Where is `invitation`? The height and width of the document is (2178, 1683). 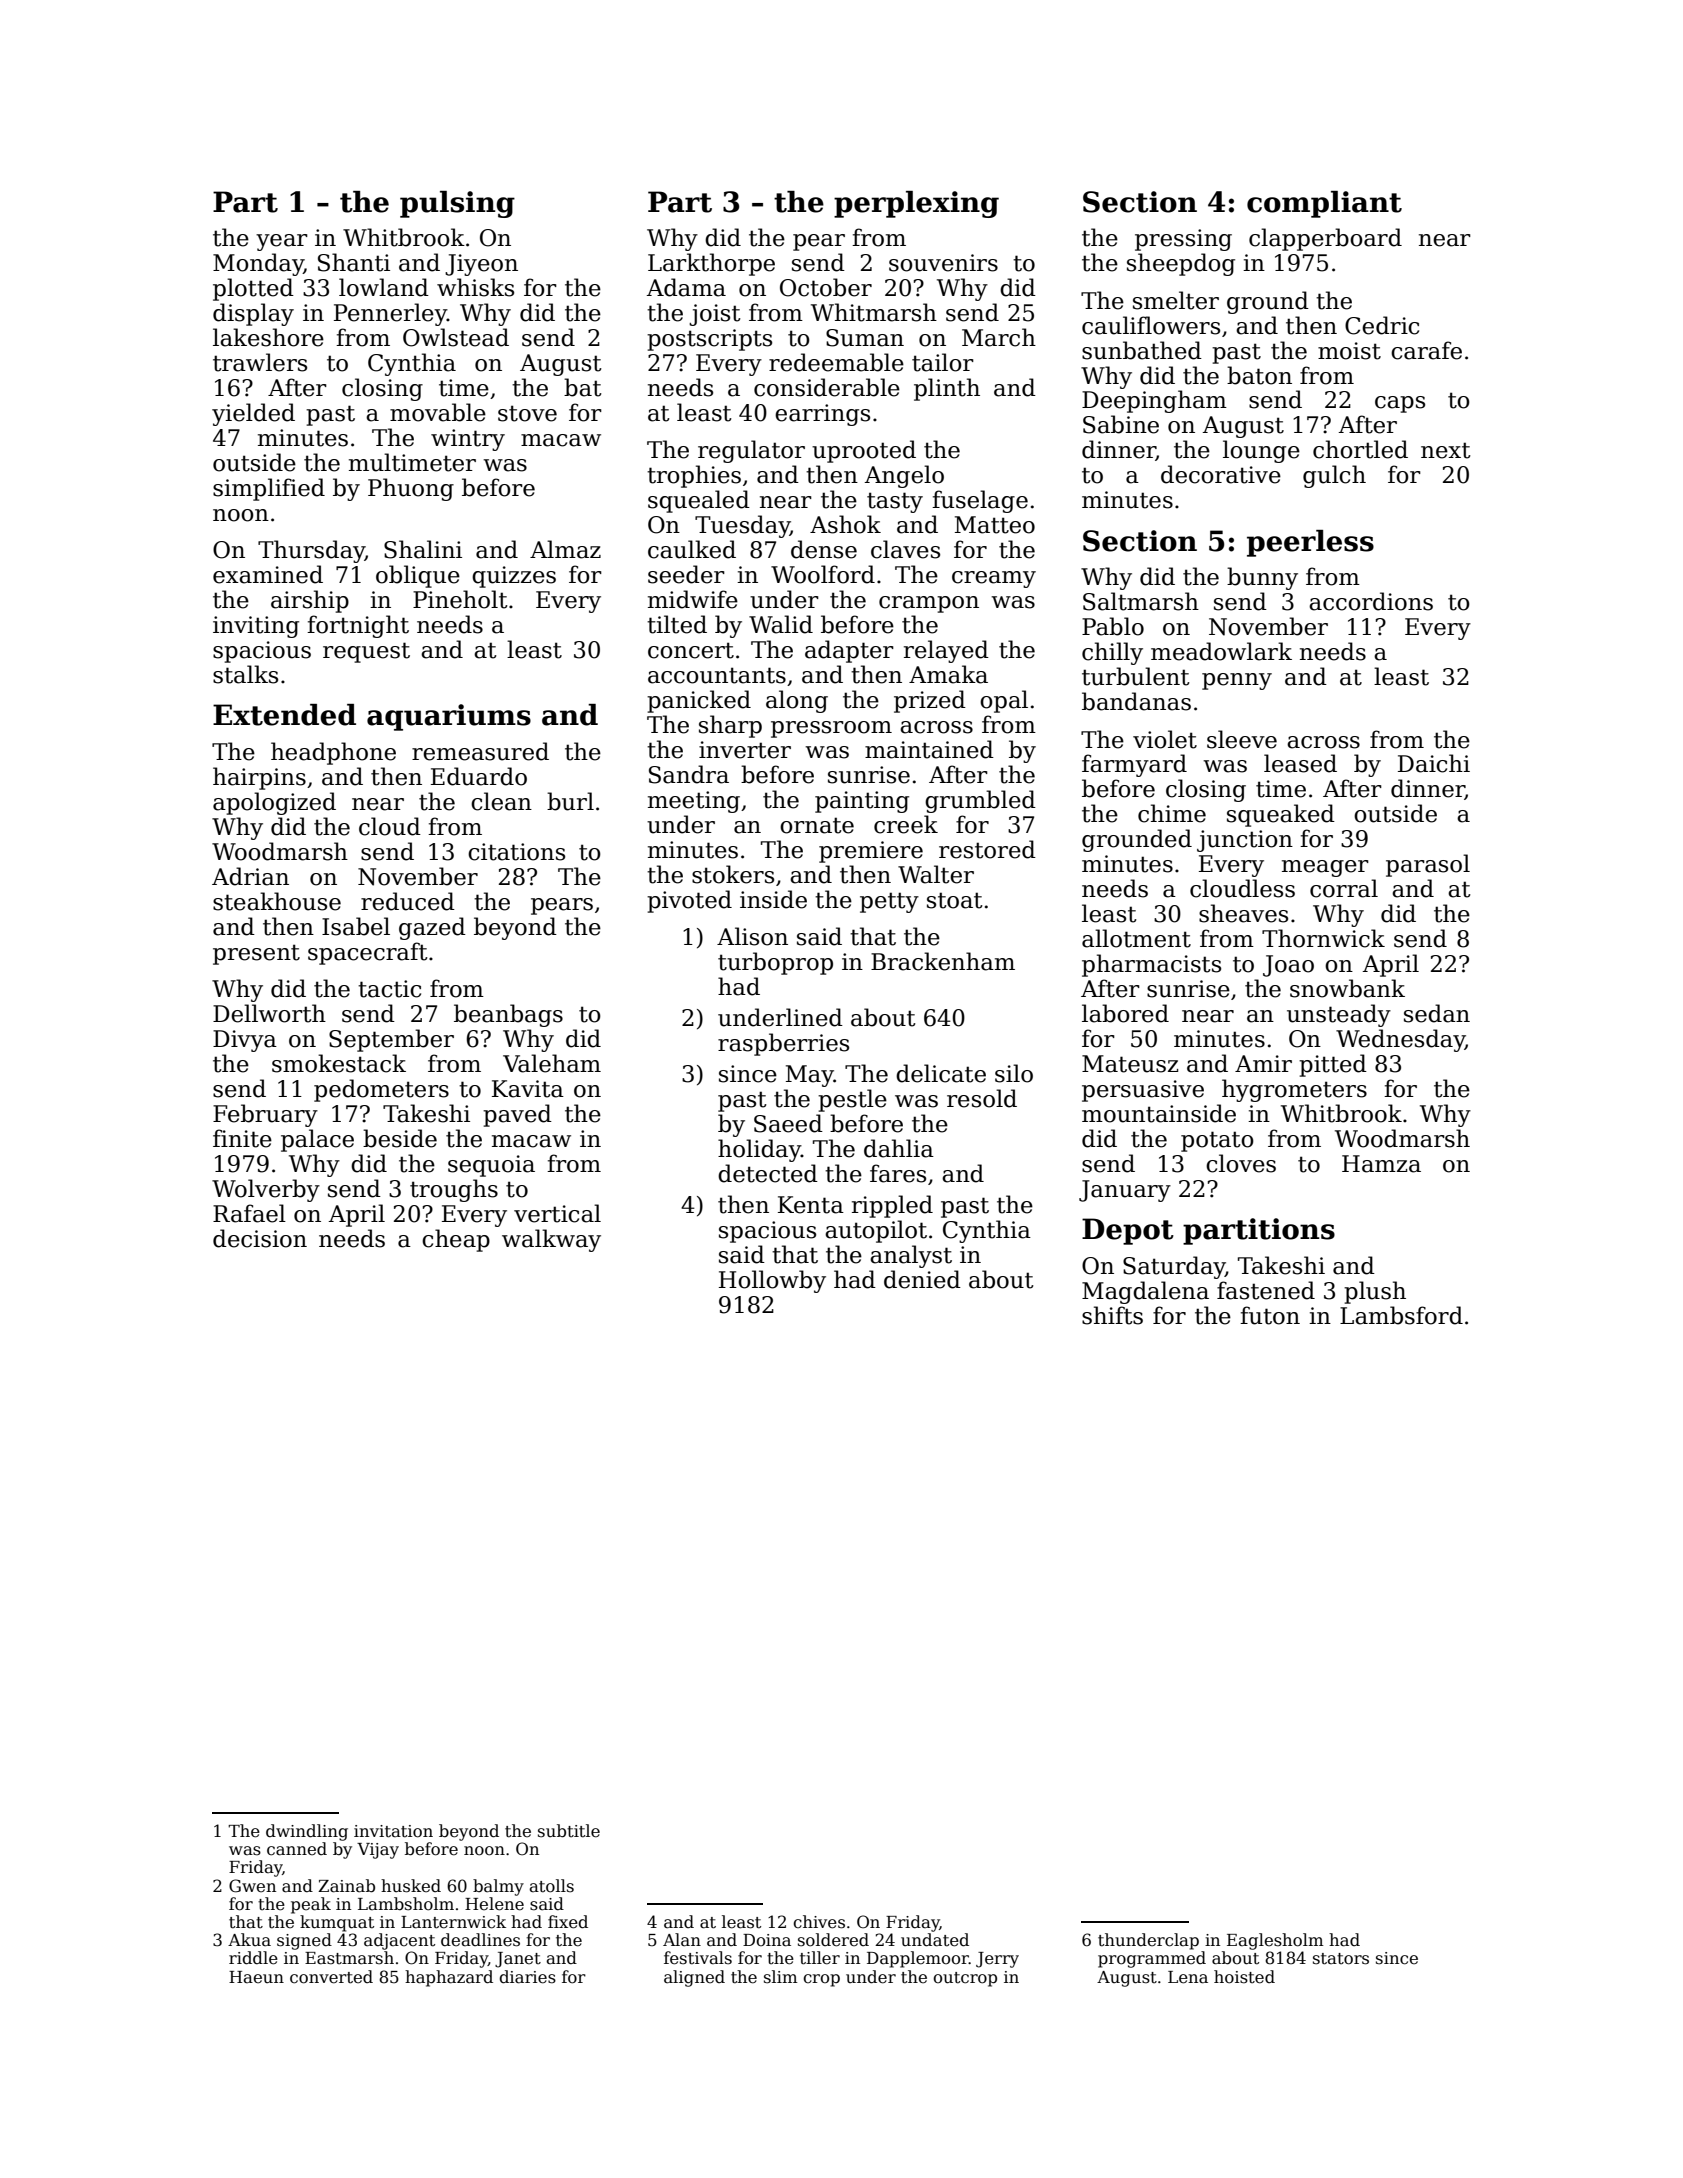
invitation is located at coordinates (393, 1831).
